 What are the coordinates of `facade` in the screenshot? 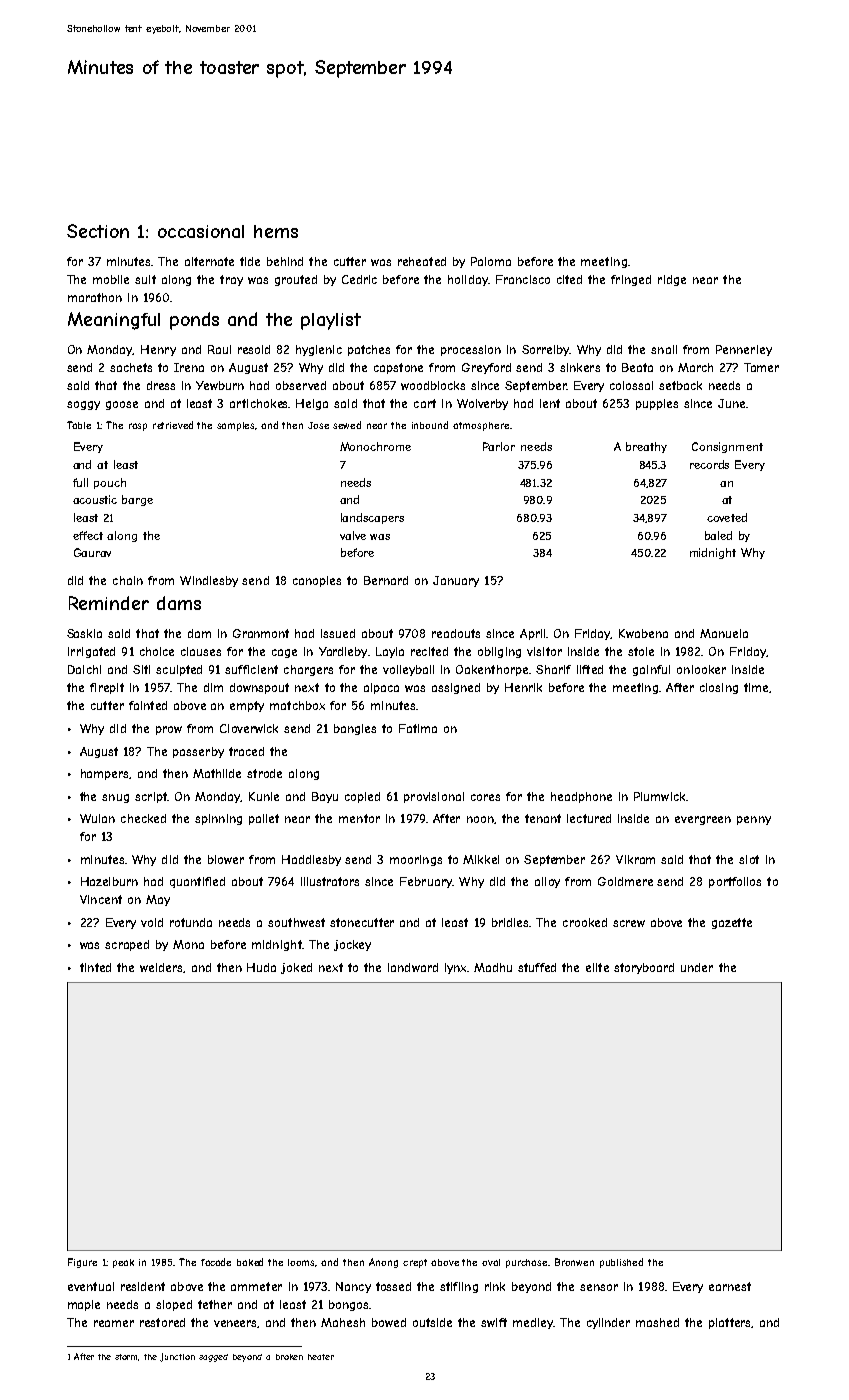 It's located at (216, 1262).
